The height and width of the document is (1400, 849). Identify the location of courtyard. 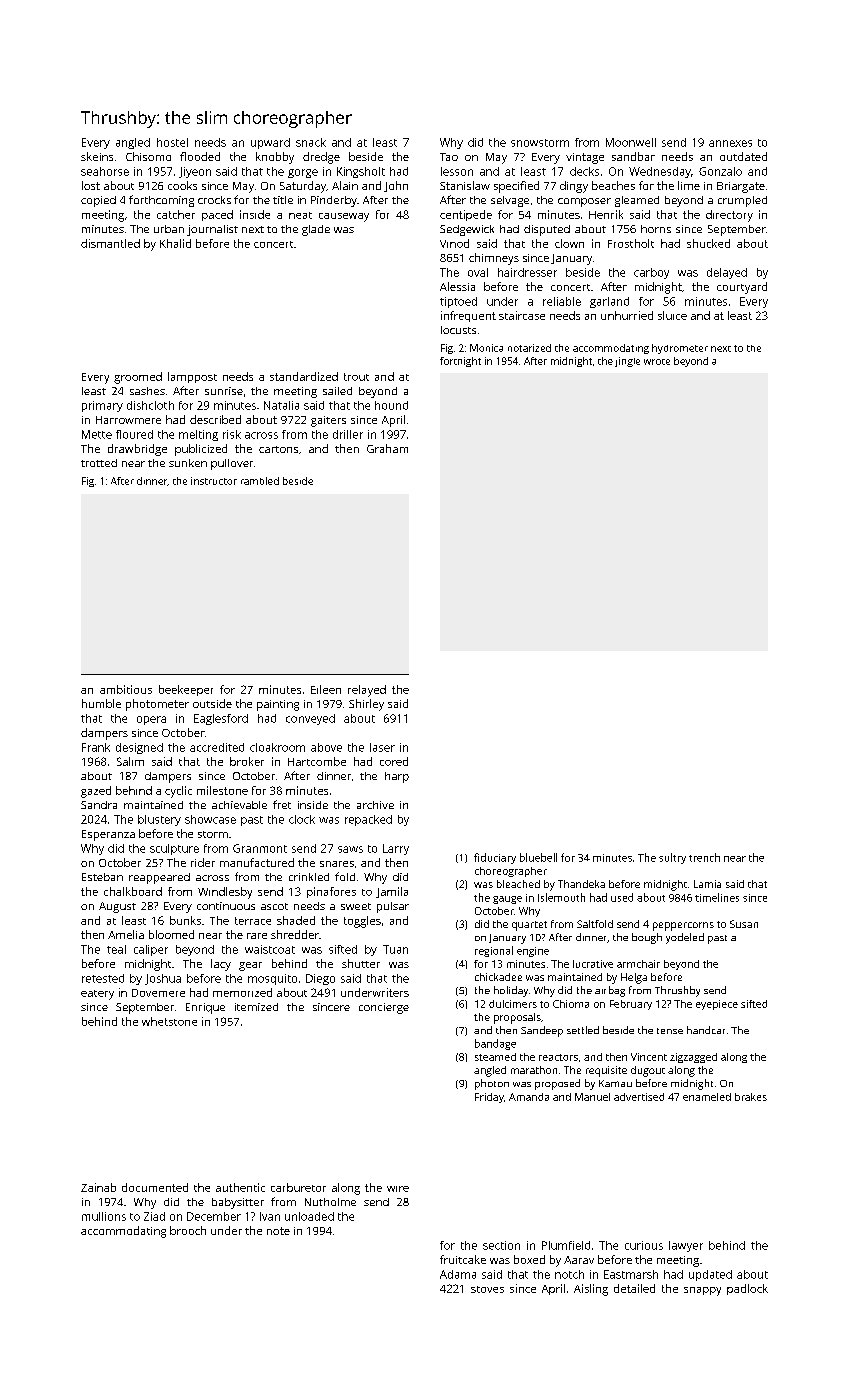
(742, 288).
